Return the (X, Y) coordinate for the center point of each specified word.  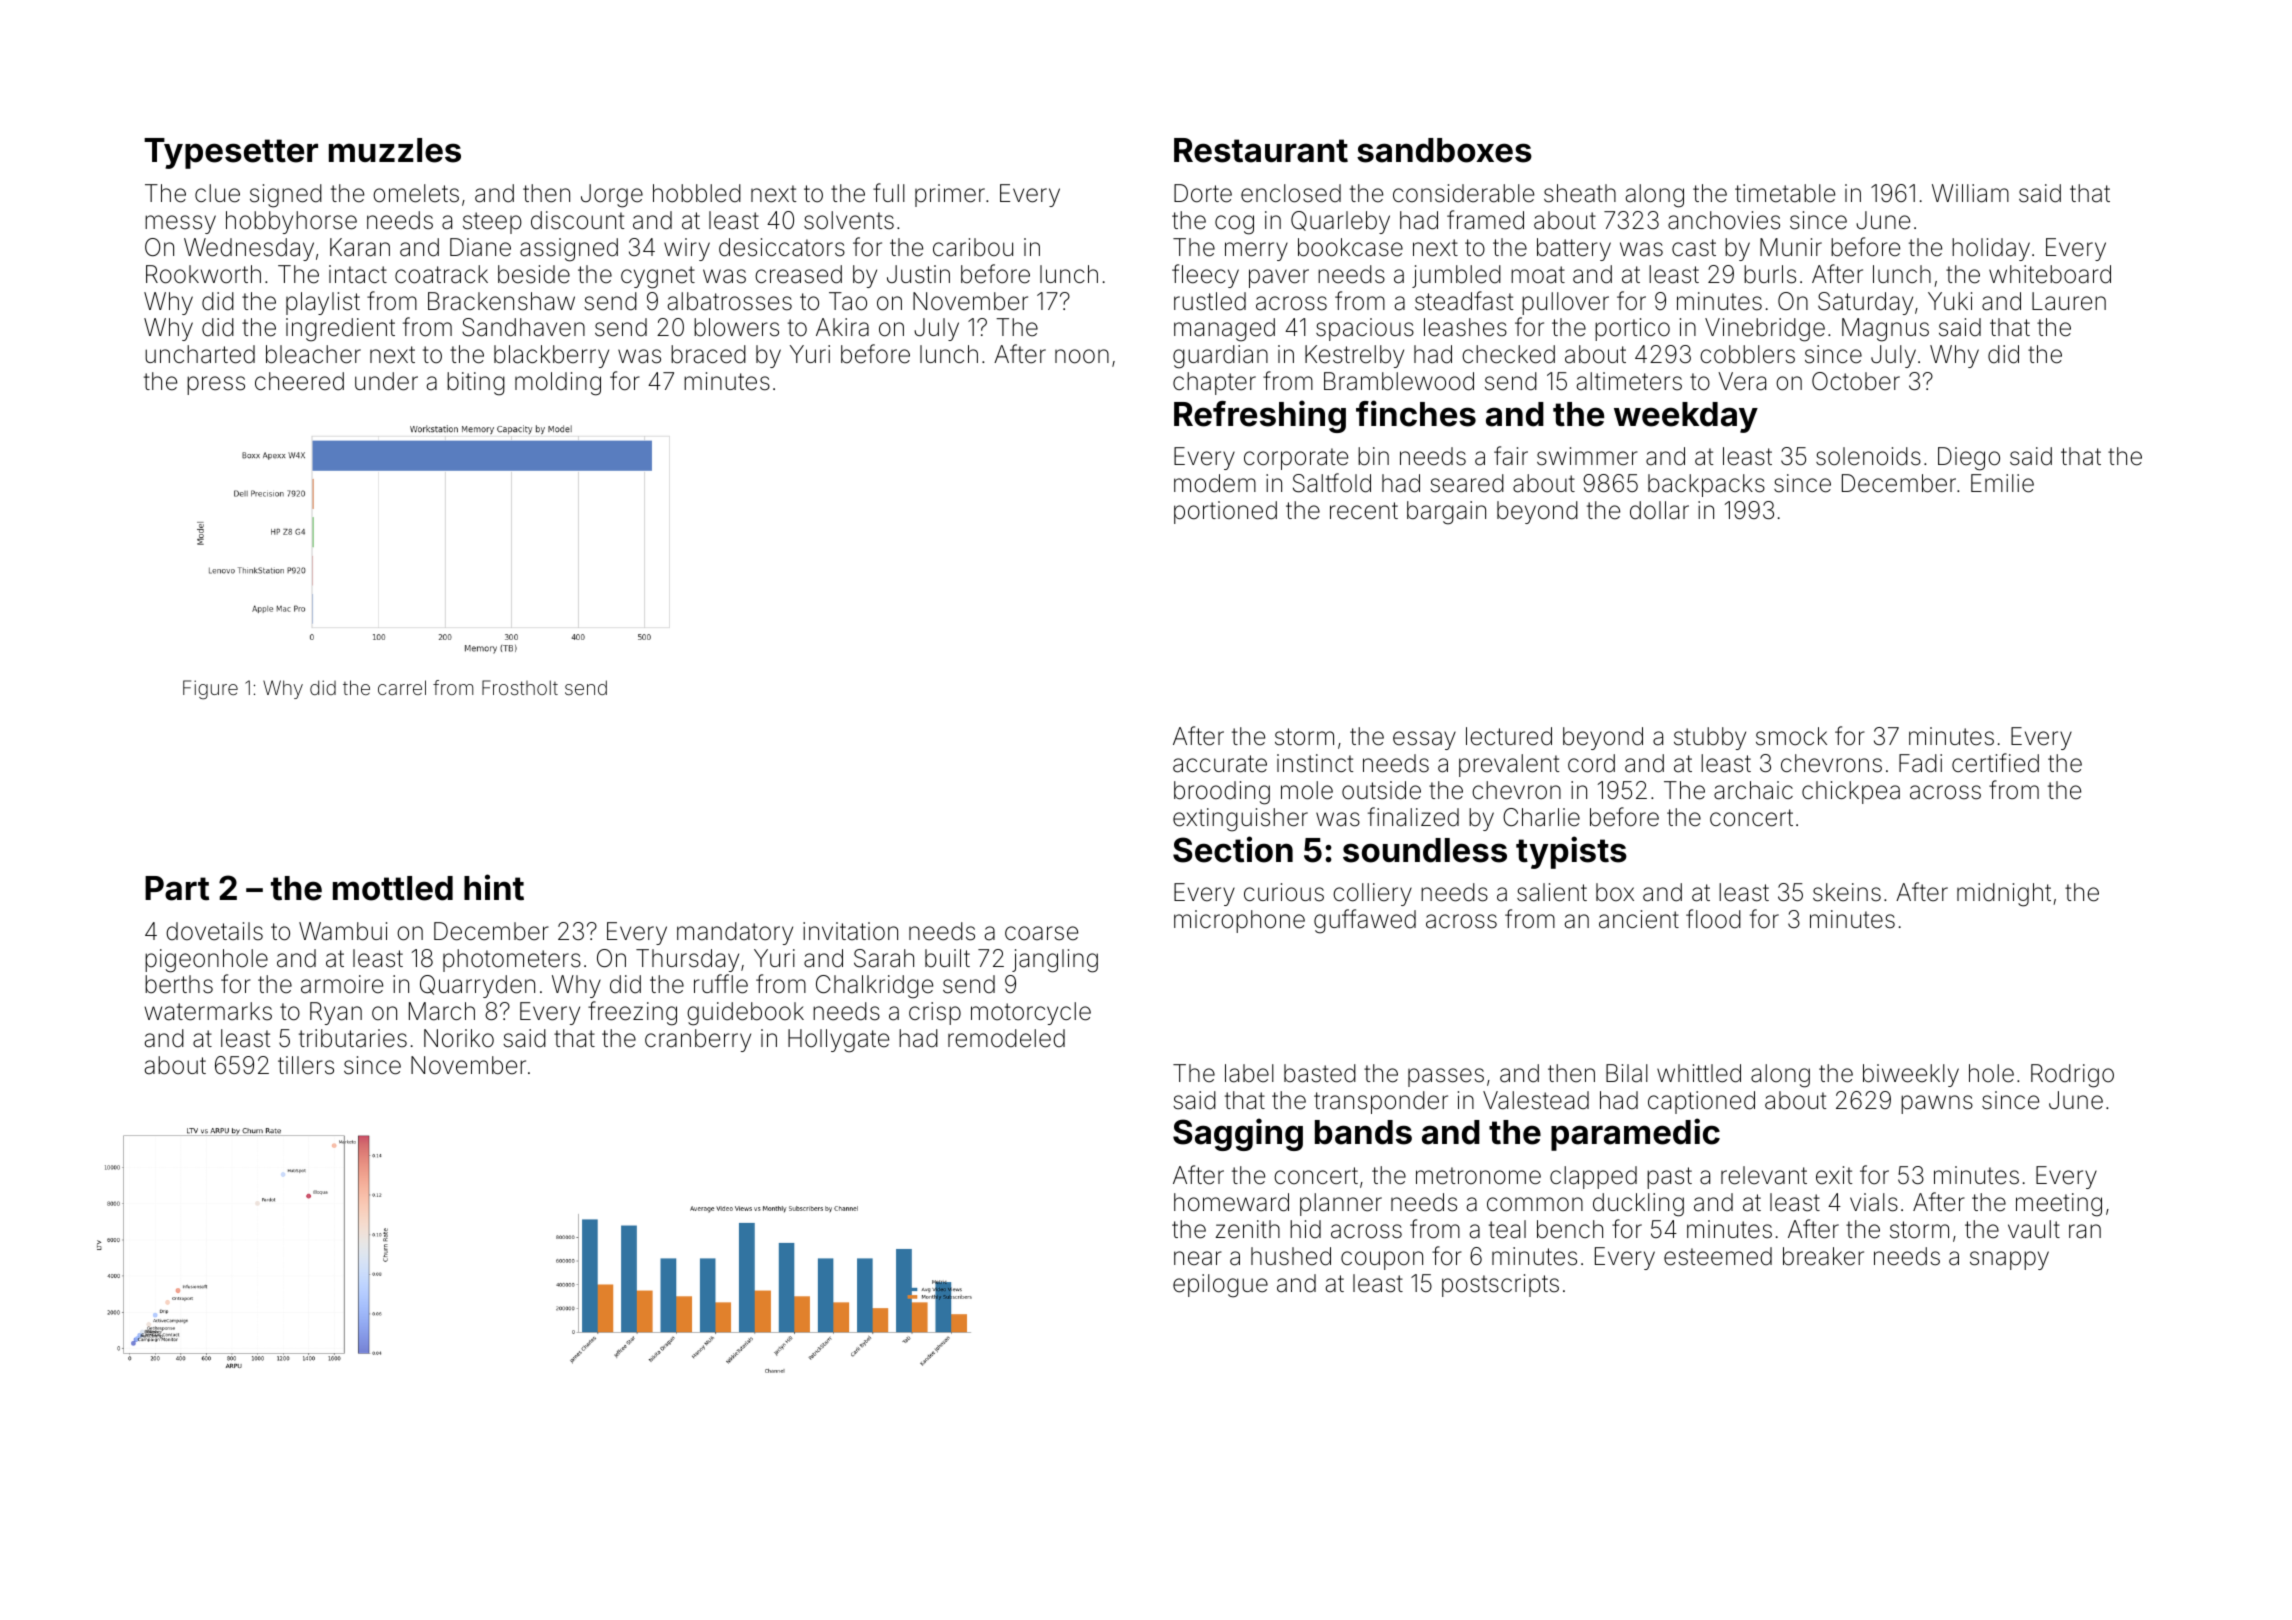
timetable (1785, 193)
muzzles (395, 150)
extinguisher (1240, 820)
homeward (1231, 1202)
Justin (918, 274)
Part (177, 888)
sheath (1580, 193)
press (216, 385)
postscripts (1500, 1285)
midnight (2004, 895)
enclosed (1291, 193)
